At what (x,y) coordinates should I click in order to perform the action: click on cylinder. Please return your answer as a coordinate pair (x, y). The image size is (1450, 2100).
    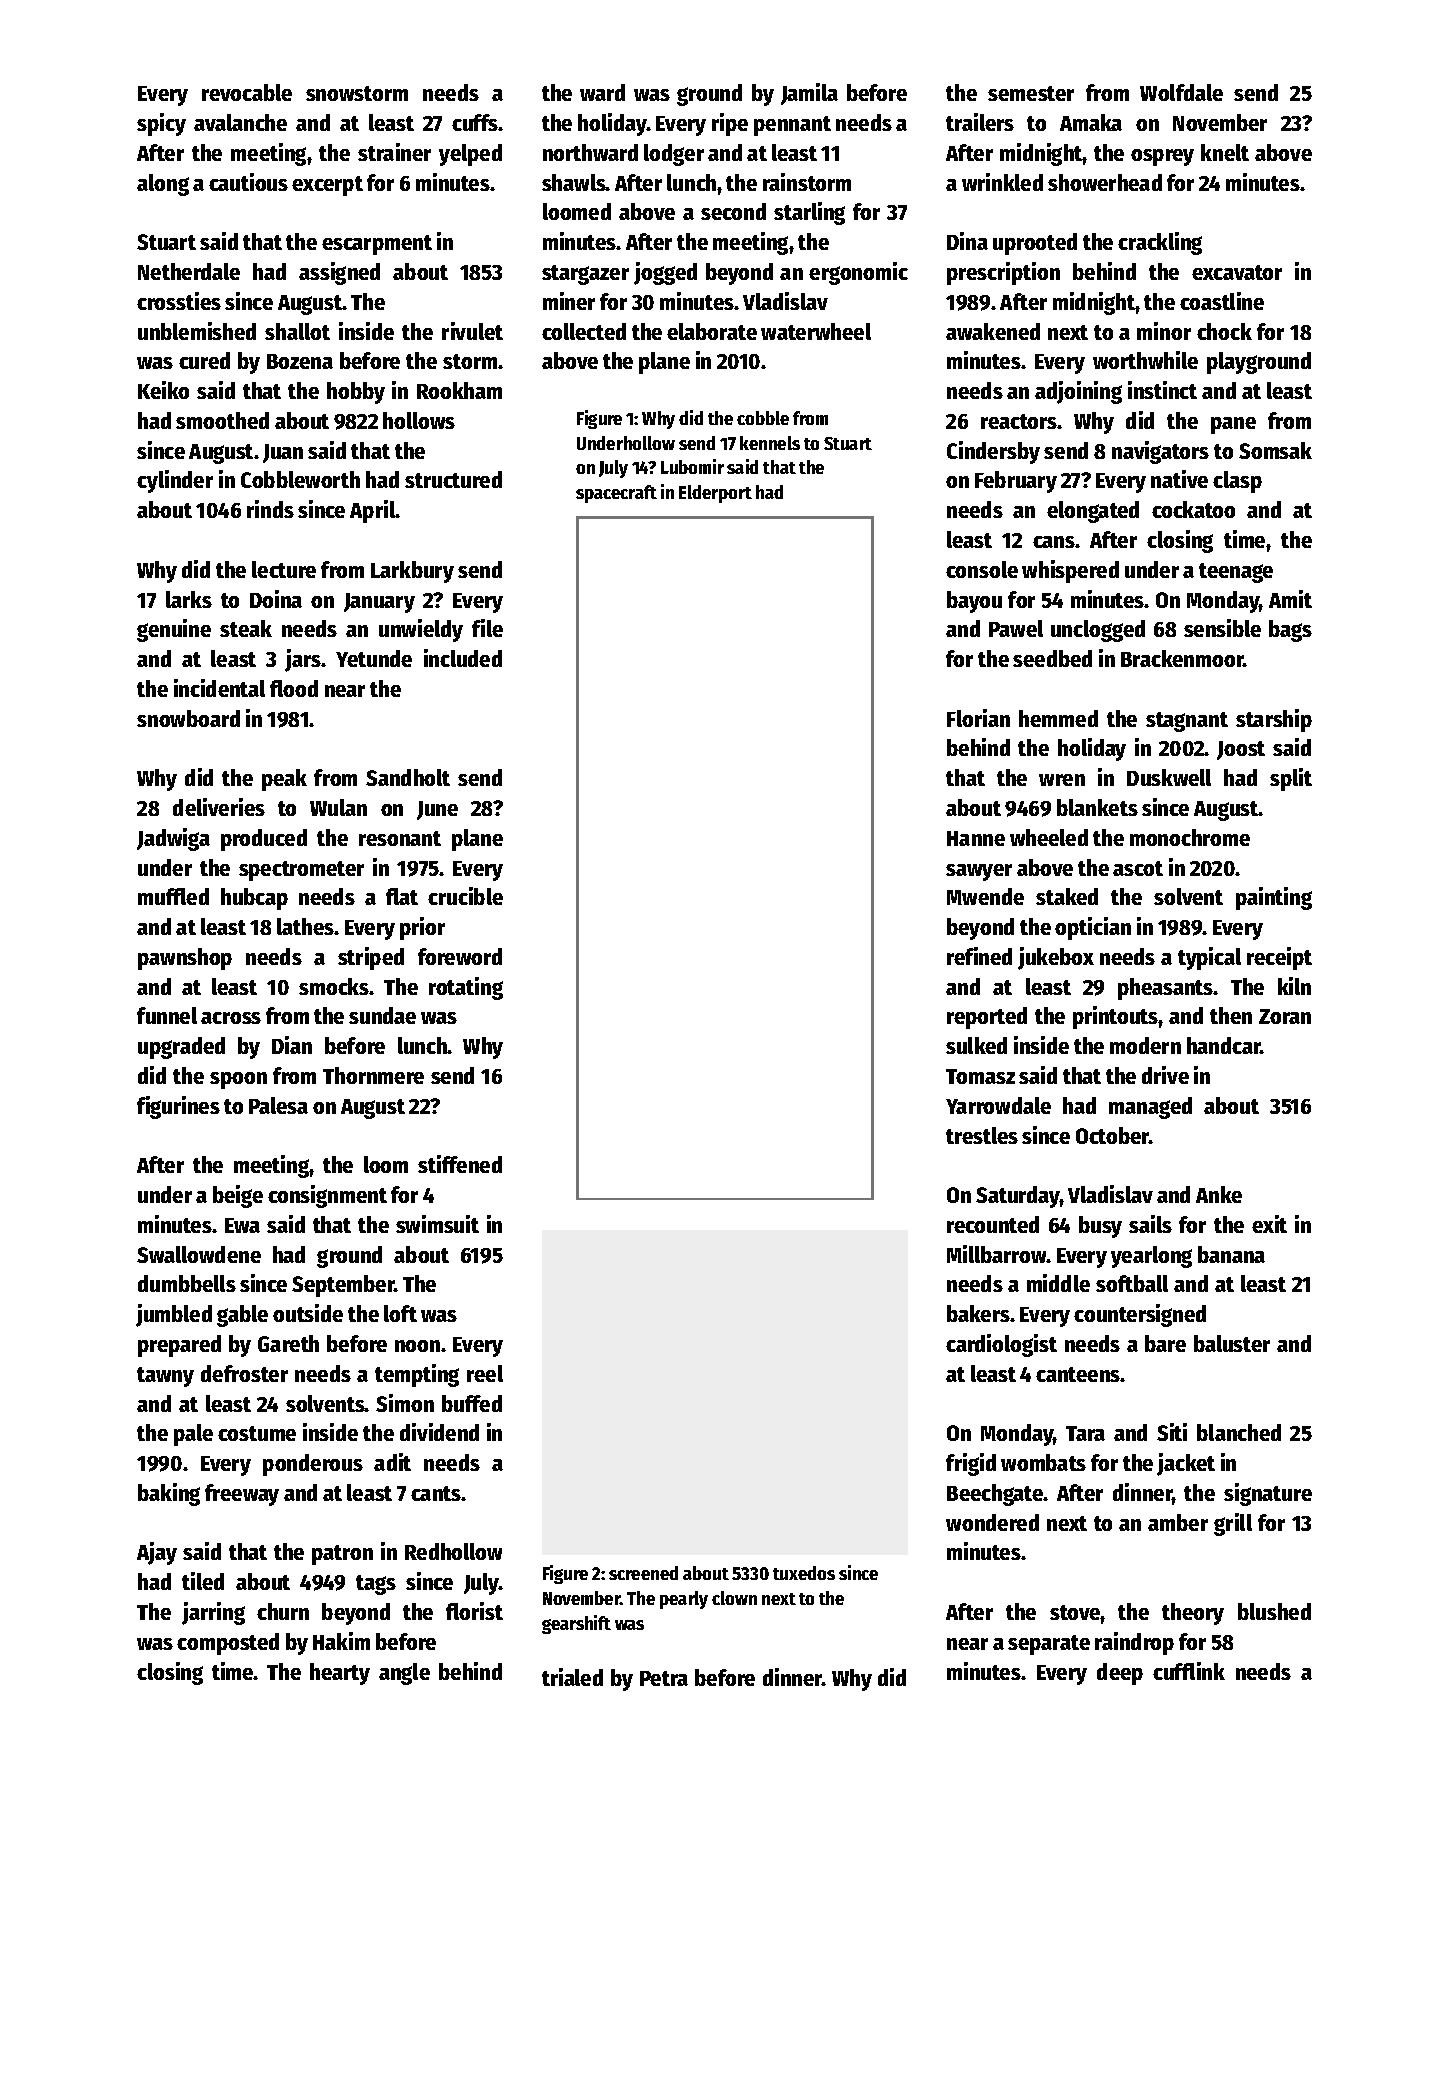
    Looking at the image, I should click on (175, 481).
